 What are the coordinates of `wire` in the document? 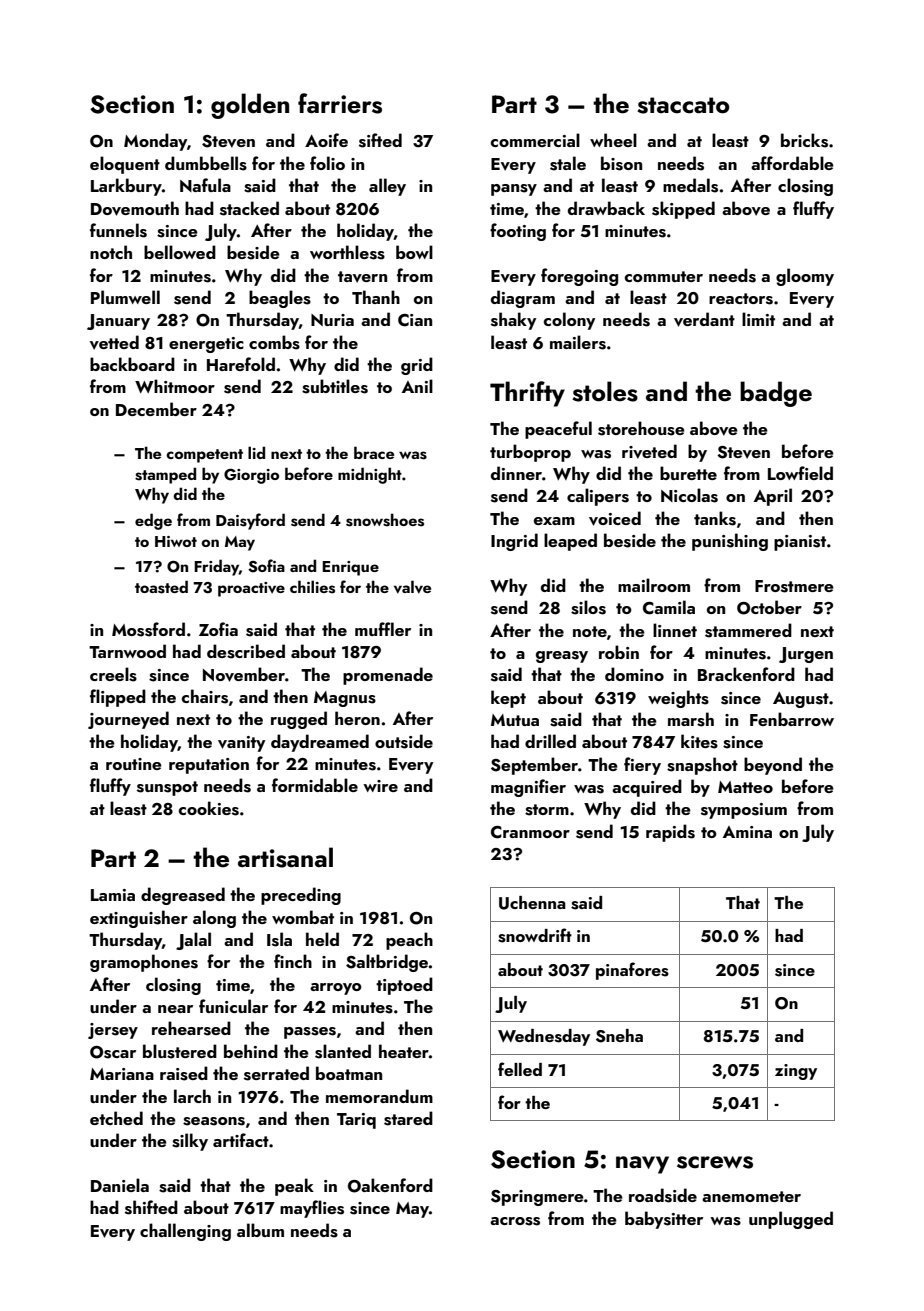 It's located at (380, 786).
